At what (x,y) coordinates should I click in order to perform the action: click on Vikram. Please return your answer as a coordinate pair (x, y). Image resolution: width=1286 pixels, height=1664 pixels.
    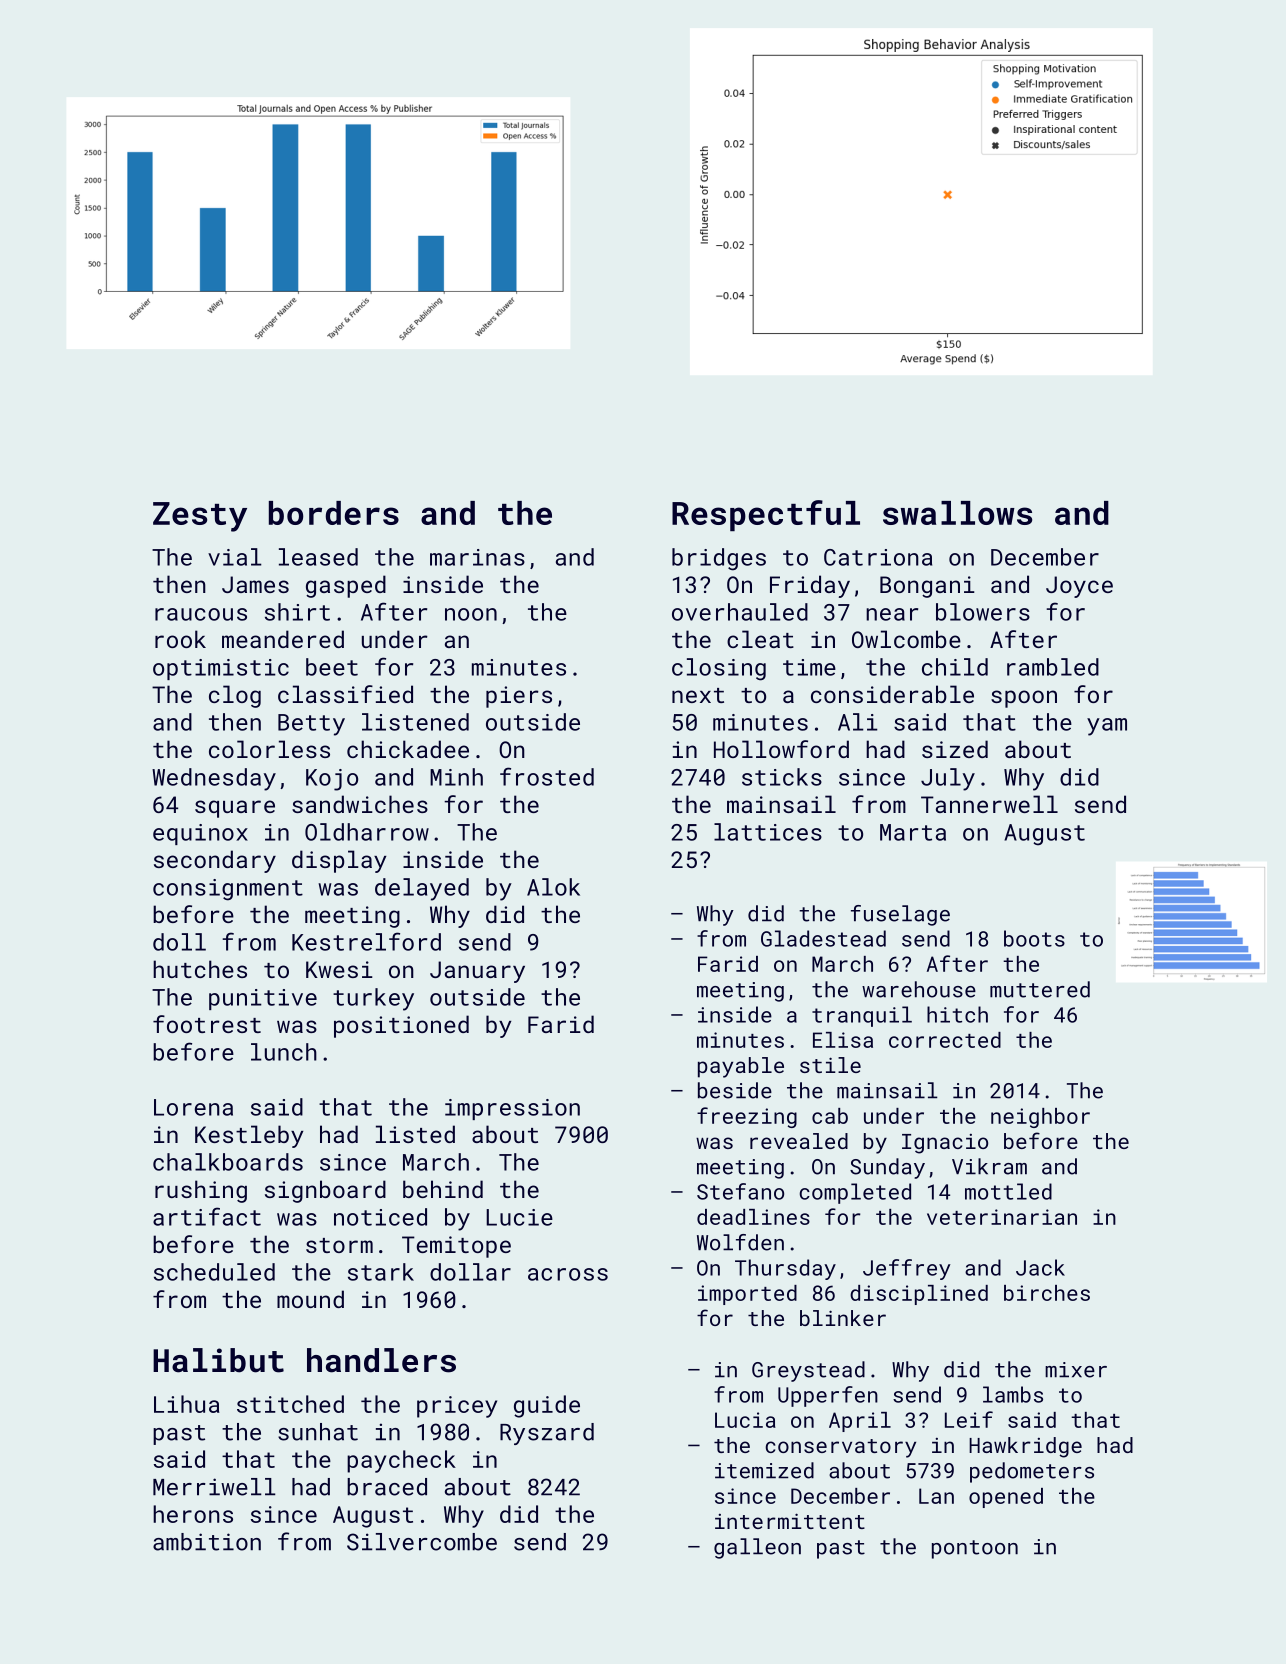
    Looking at the image, I should click on (989, 1166).
